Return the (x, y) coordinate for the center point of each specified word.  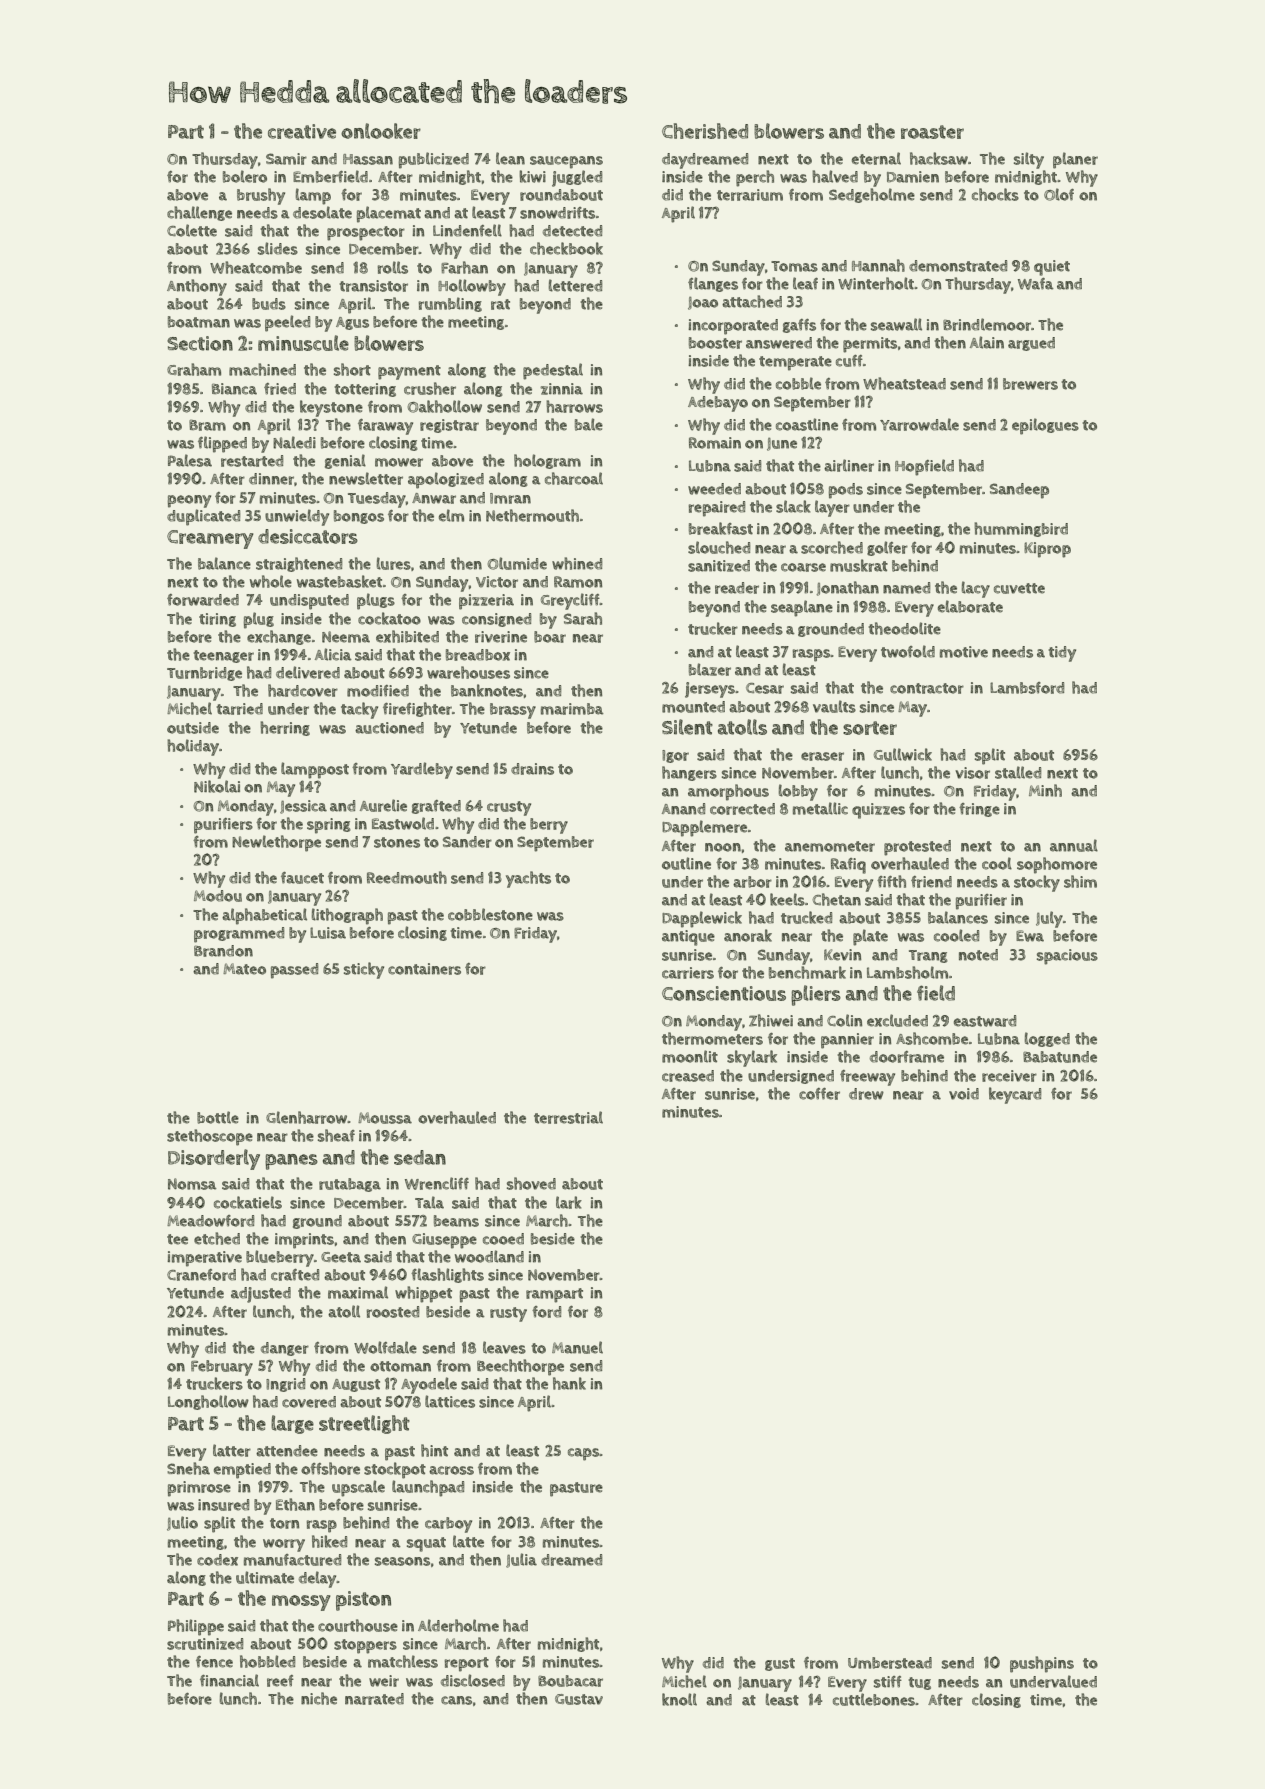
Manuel (577, 1347)
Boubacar (570, 1681)
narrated (374, 1699)
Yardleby (422, 770)
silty (1029, 160)
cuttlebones (874, 1699)
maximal (358, 1292)
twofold (908, 651)
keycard (1015, 1095)
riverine (501, 637)
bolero (245, 176)
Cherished (705, 131)
